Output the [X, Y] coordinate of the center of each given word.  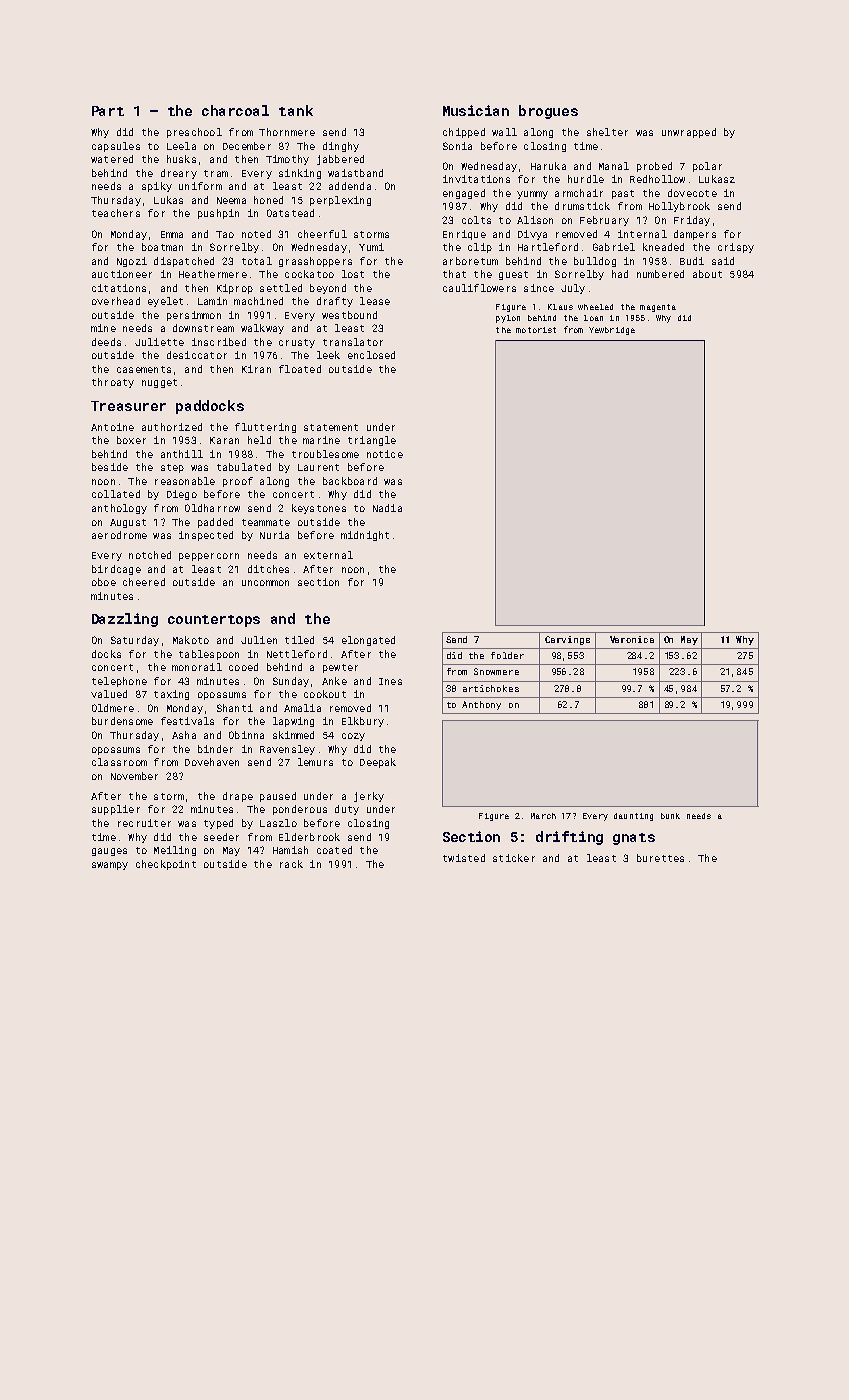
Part [108, 111]
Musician [476, 110]
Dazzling [125, 620]
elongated [368, 641]
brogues [548, 112]
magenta [658, 308]
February [604, 221]
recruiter [144, 823]
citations [119, 288]
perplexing [340, 201]
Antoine [112, 427]
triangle [372, 441]
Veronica [632, 639]
